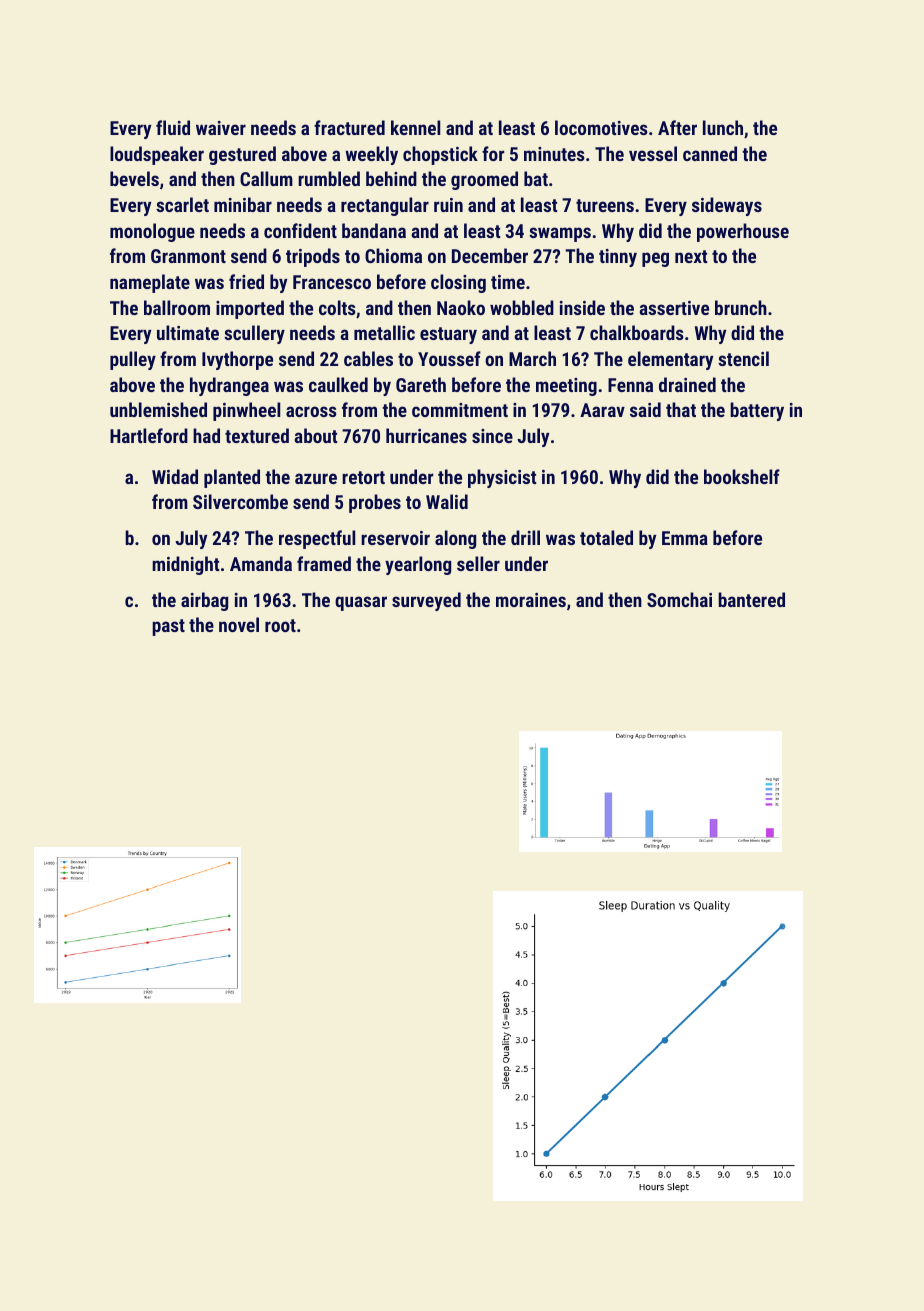 The height and width of the screenshot is (1311, 924). What do you see at coordinates (415, 127) in the screenshot?
I see `kennel` at bounding box center [415, 127].
